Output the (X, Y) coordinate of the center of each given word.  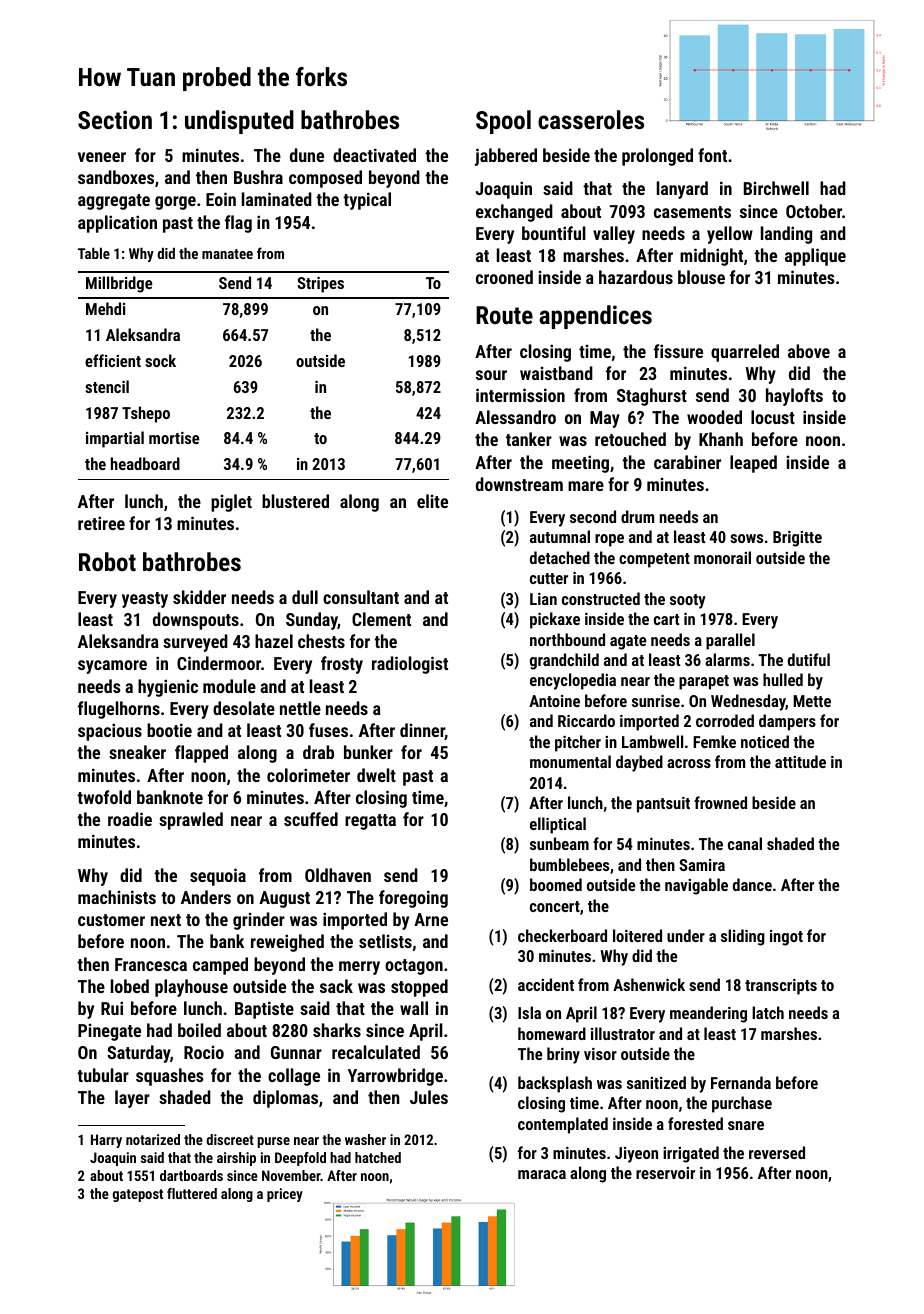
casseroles (591, 119)
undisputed (239, 122)
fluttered (192, 1193)
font (712, 155)
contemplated (563, 1125)
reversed (777, 1152)
